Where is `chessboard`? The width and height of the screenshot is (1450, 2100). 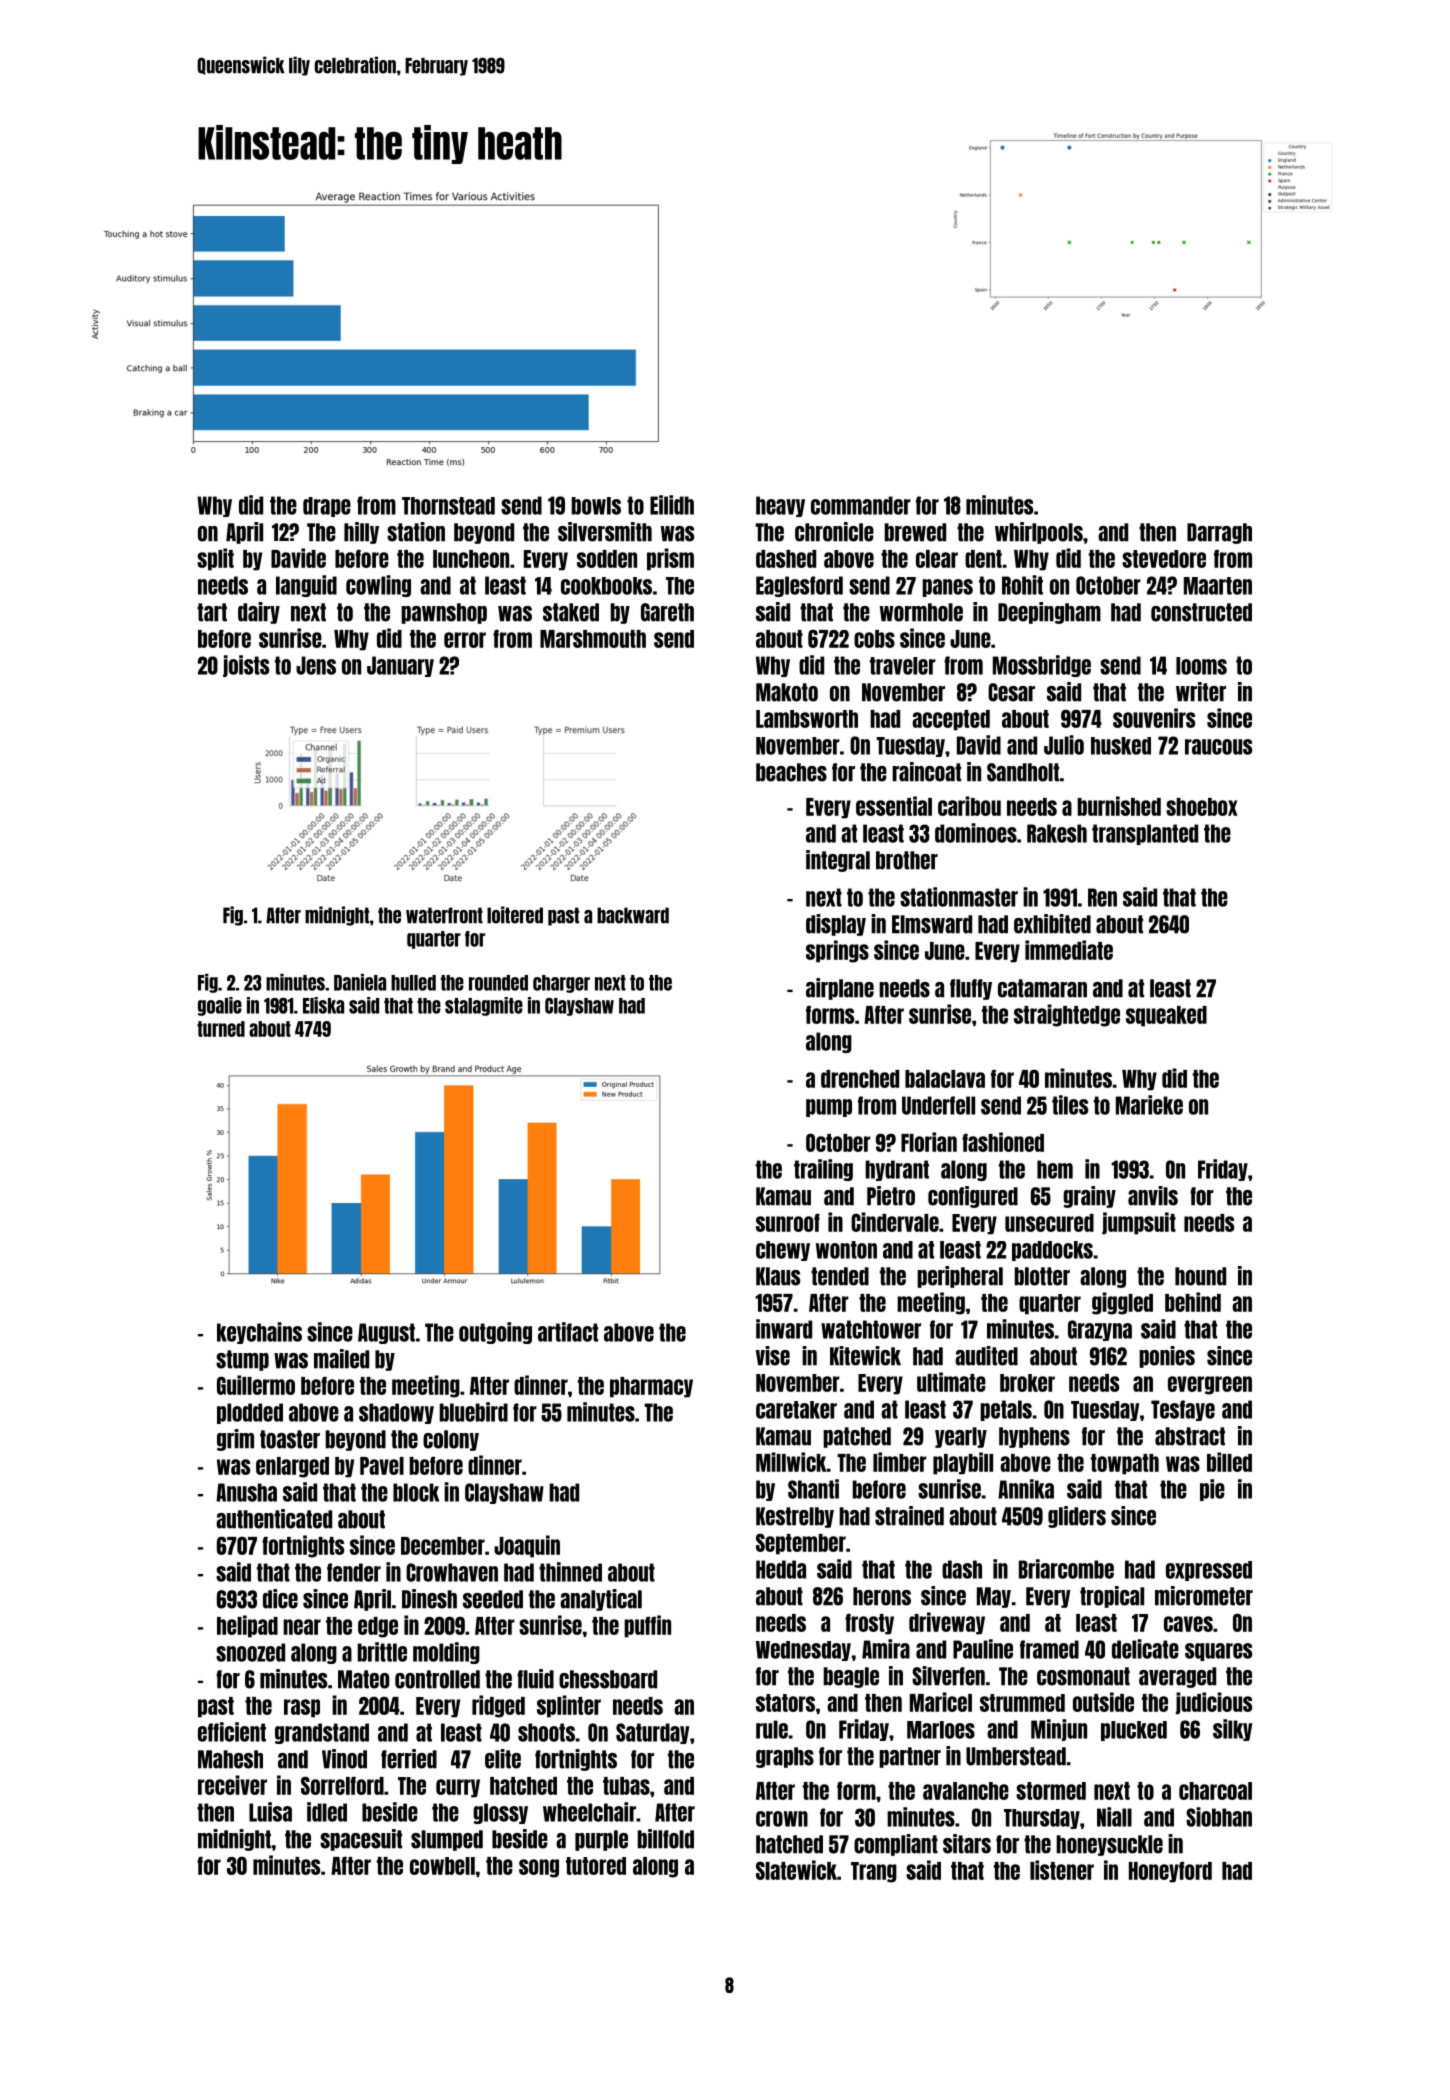
chessboard is located at coordinates (608, 1679).
